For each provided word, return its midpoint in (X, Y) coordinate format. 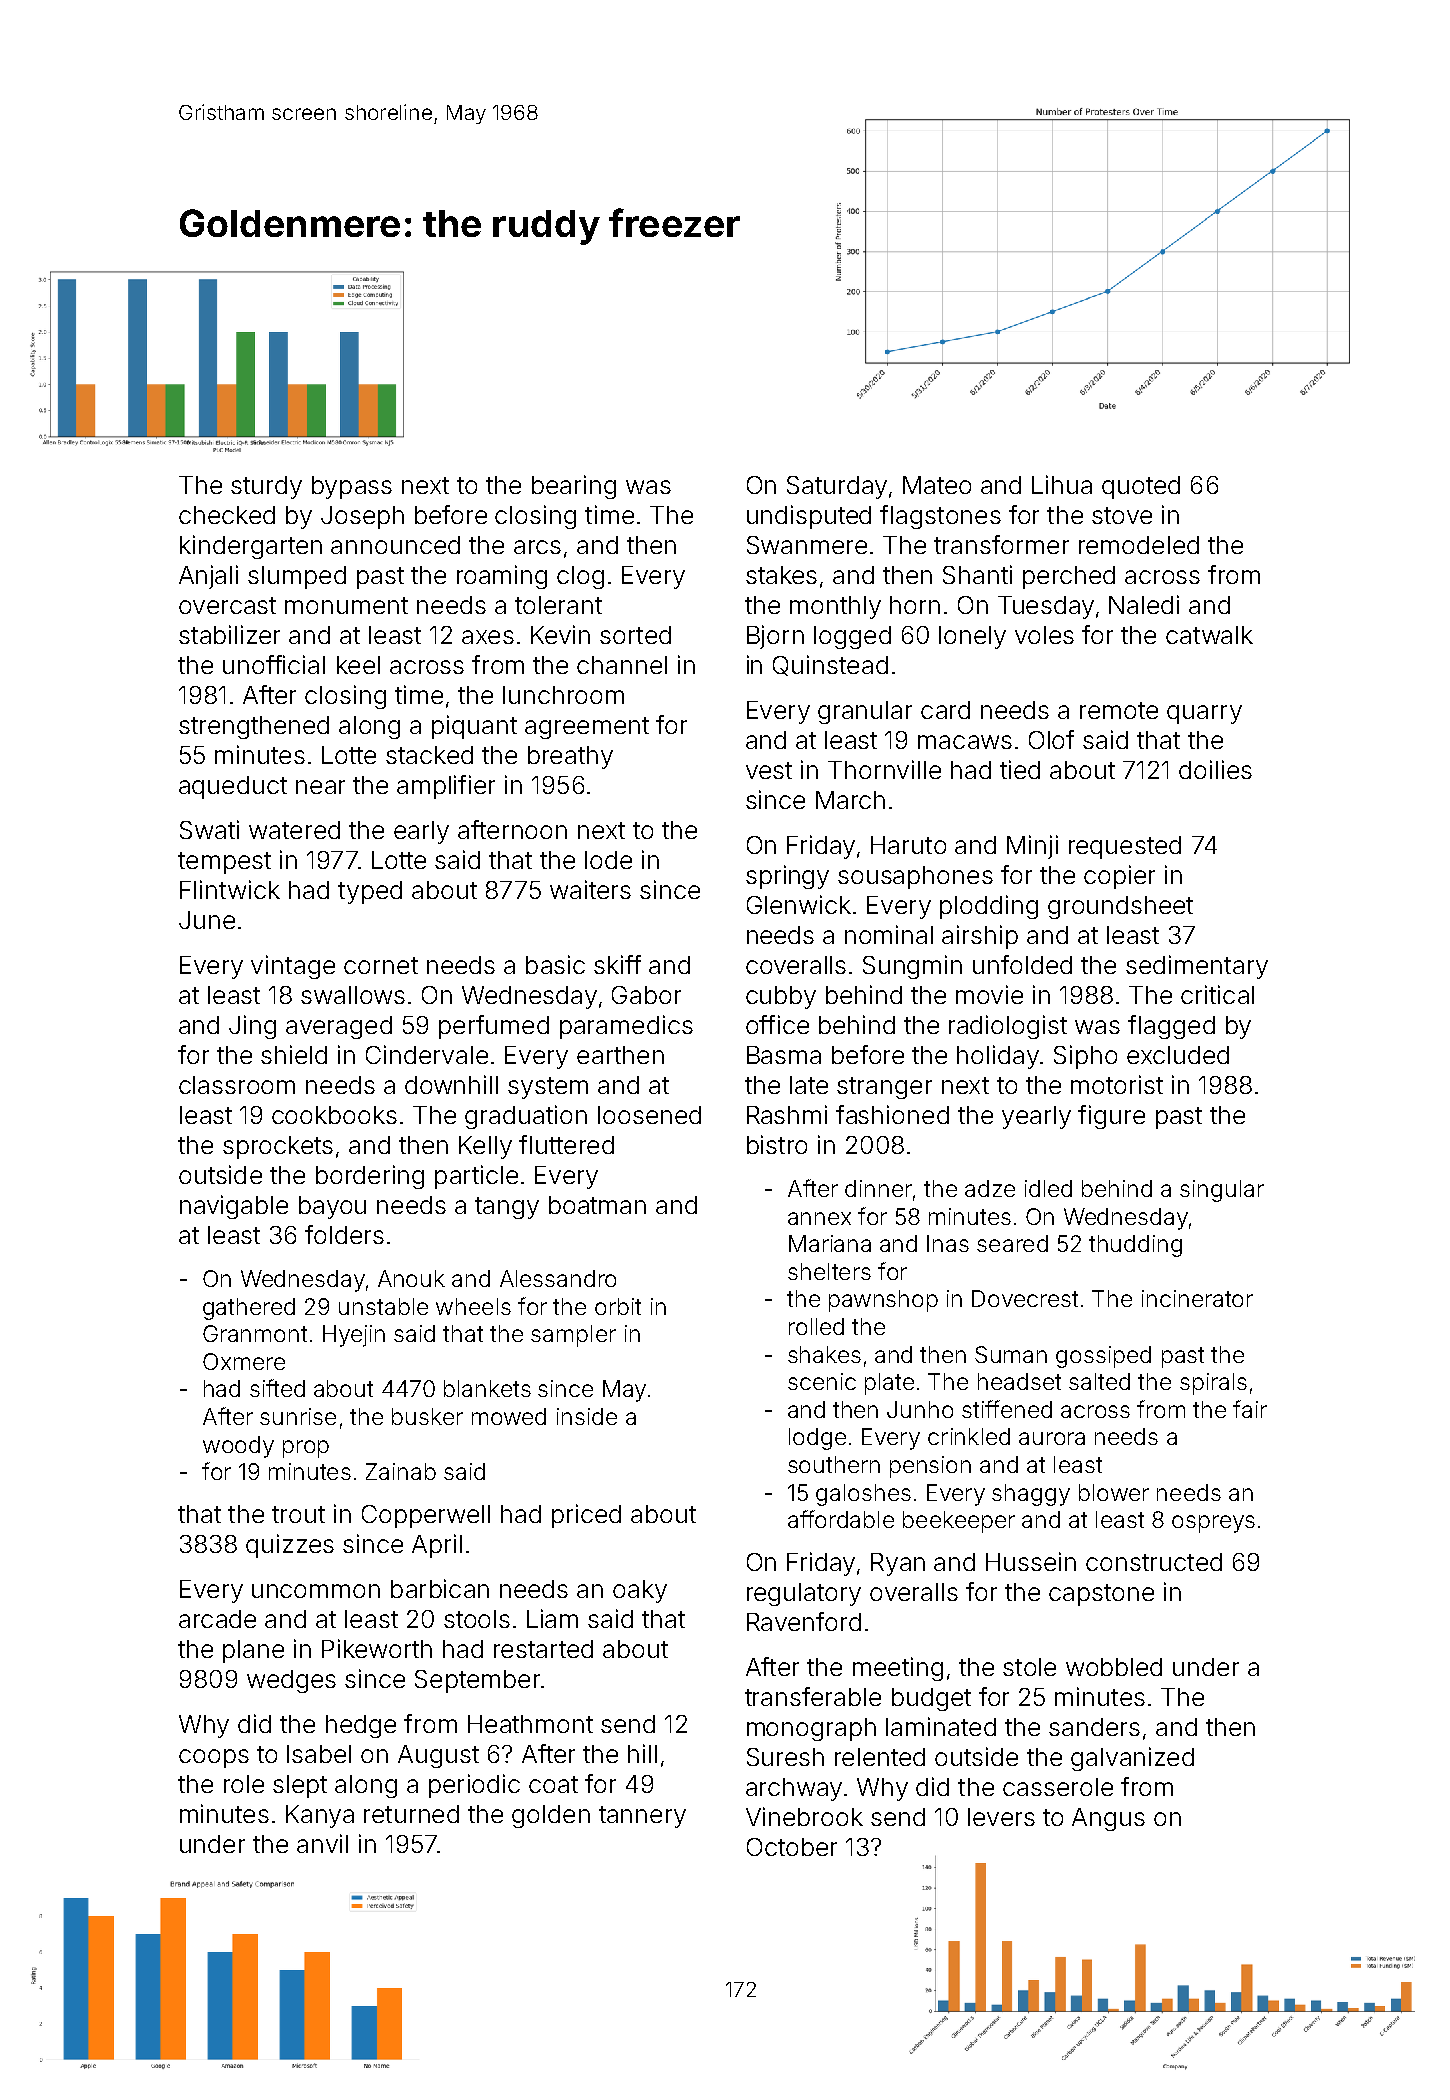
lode (608, 860)
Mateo (937, 485)
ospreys (1213, 1524)
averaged (339, 1027)
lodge (817, 1439)
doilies (1215, 769)
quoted (1141, 487)
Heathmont (530, 1724)
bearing (574, 487)
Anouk (411, 1278)
